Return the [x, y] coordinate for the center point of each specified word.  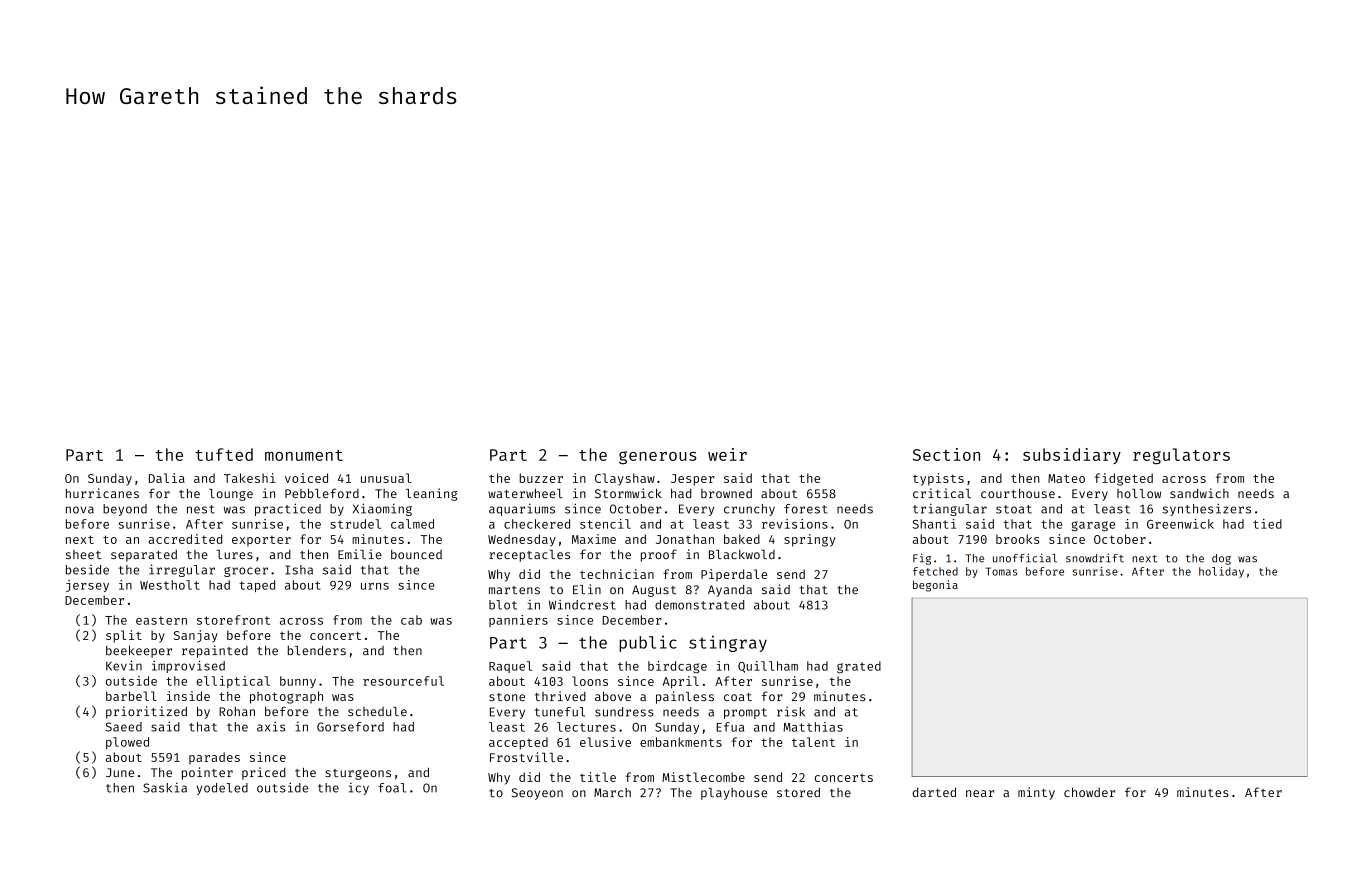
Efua [730, 727]
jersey [87, 586]
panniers [518, 621]
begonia [935, 586]
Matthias [813, 727]
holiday [1221, 572]
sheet [83, 554]
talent [813, 742]
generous [658, 458]
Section [946, 454]
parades [214, 758]
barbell [131, 696]
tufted [224, 454]
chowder [1089, 792]
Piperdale [734, 575]
